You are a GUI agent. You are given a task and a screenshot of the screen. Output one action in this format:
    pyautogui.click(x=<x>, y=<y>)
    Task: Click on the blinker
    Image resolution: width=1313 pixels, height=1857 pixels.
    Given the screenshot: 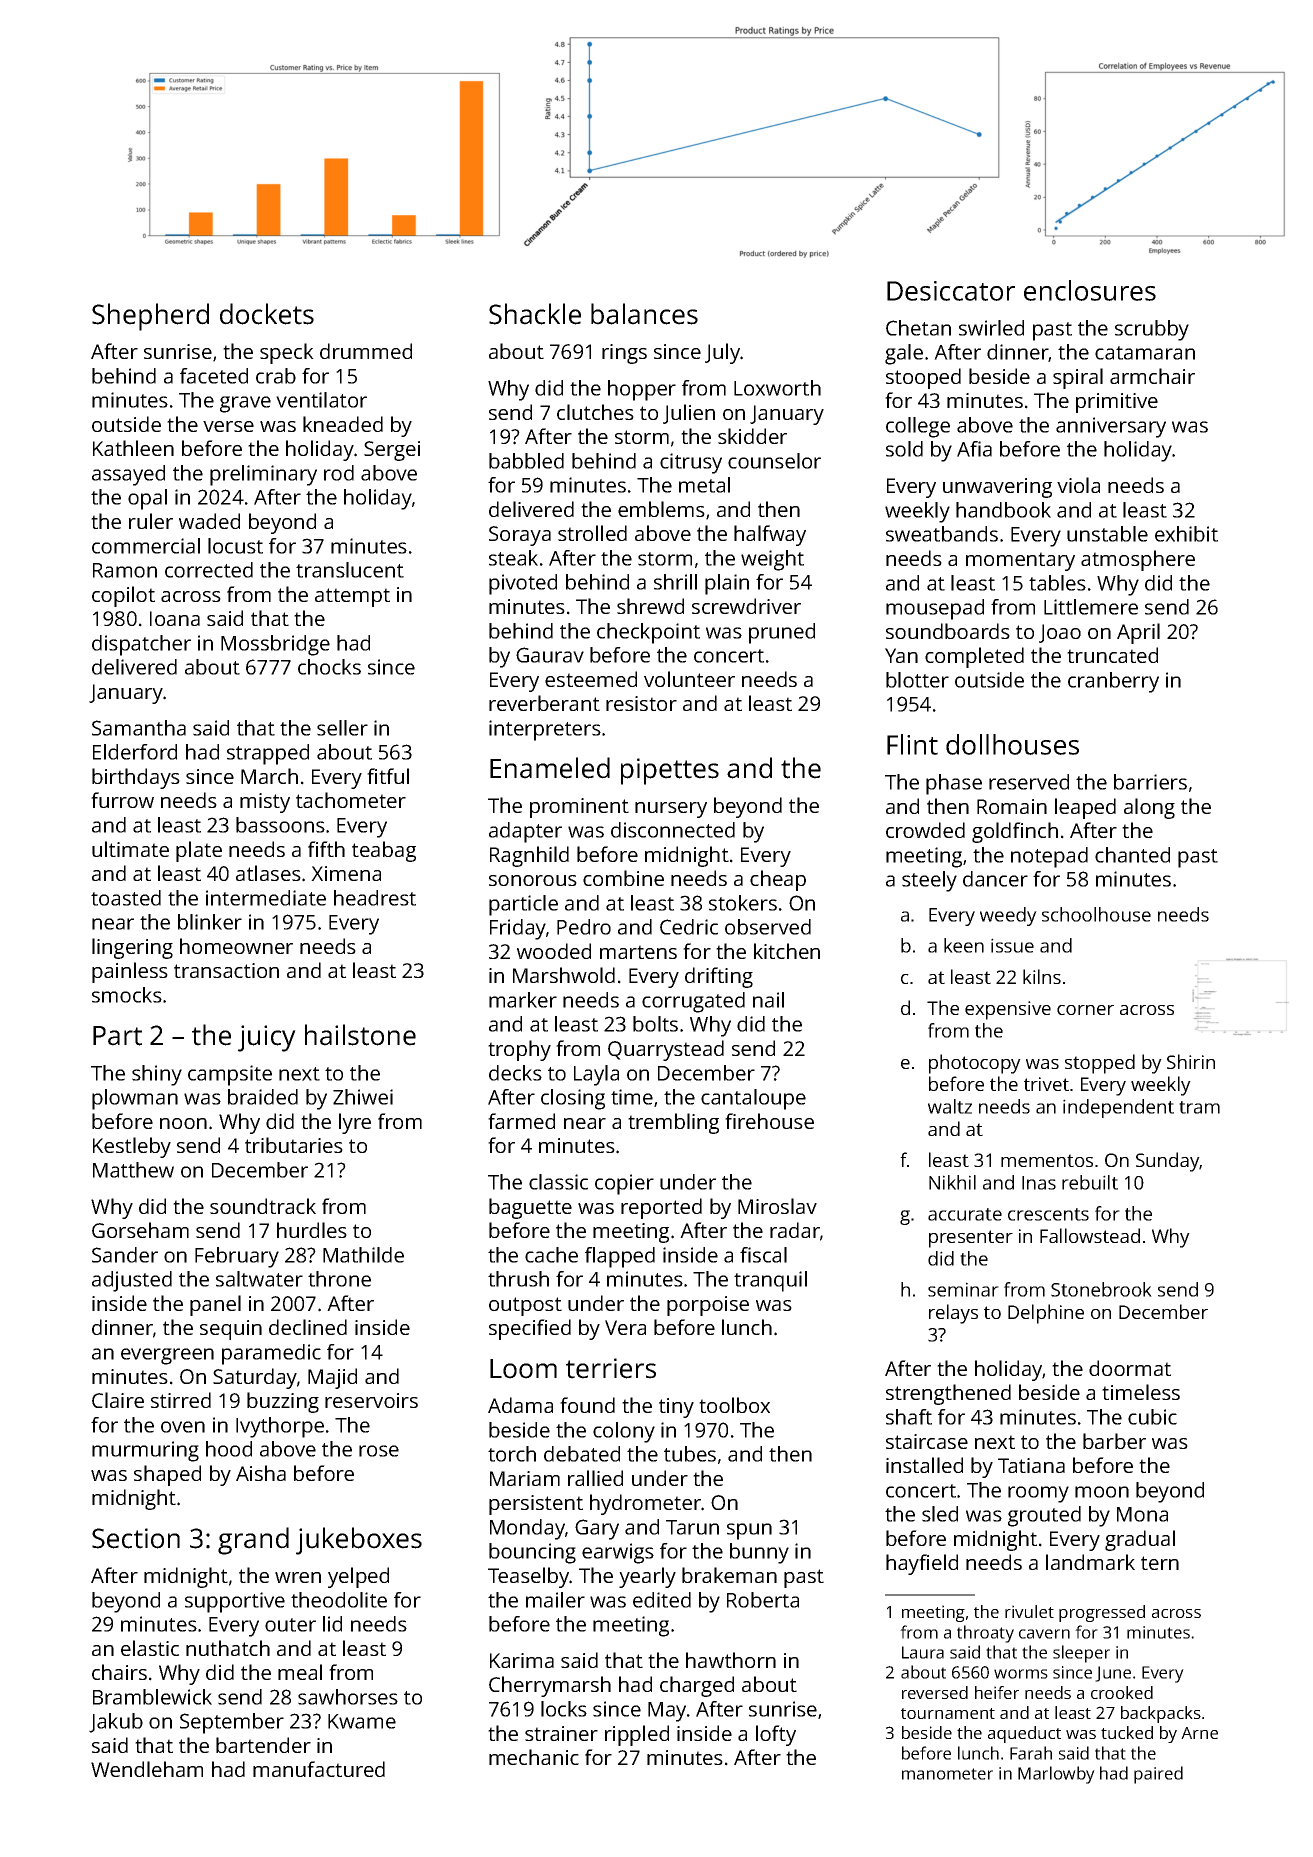 What is the action you would take?
    pyautogui.click(x=210, y=922)
